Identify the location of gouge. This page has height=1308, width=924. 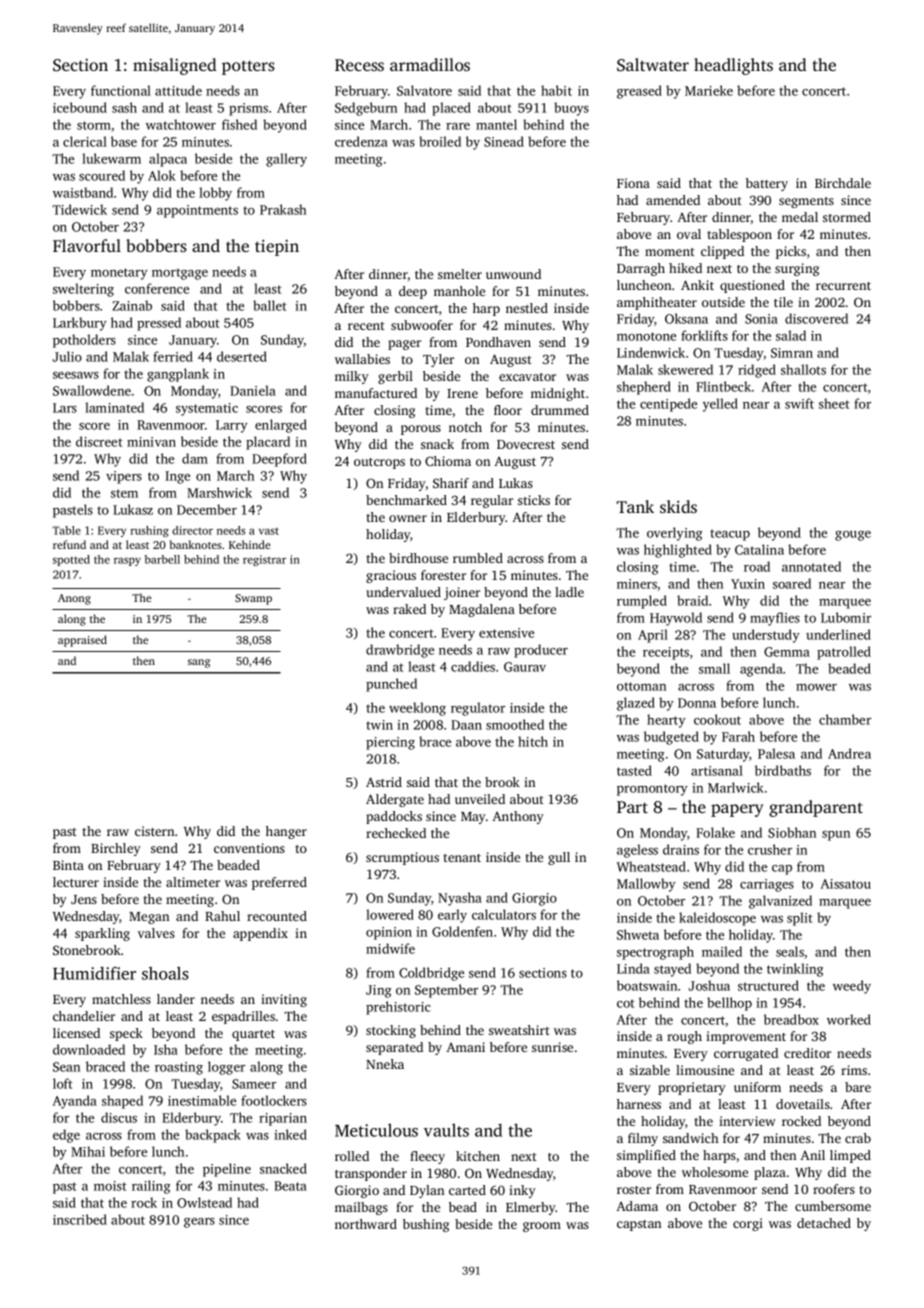
(853, 536).
